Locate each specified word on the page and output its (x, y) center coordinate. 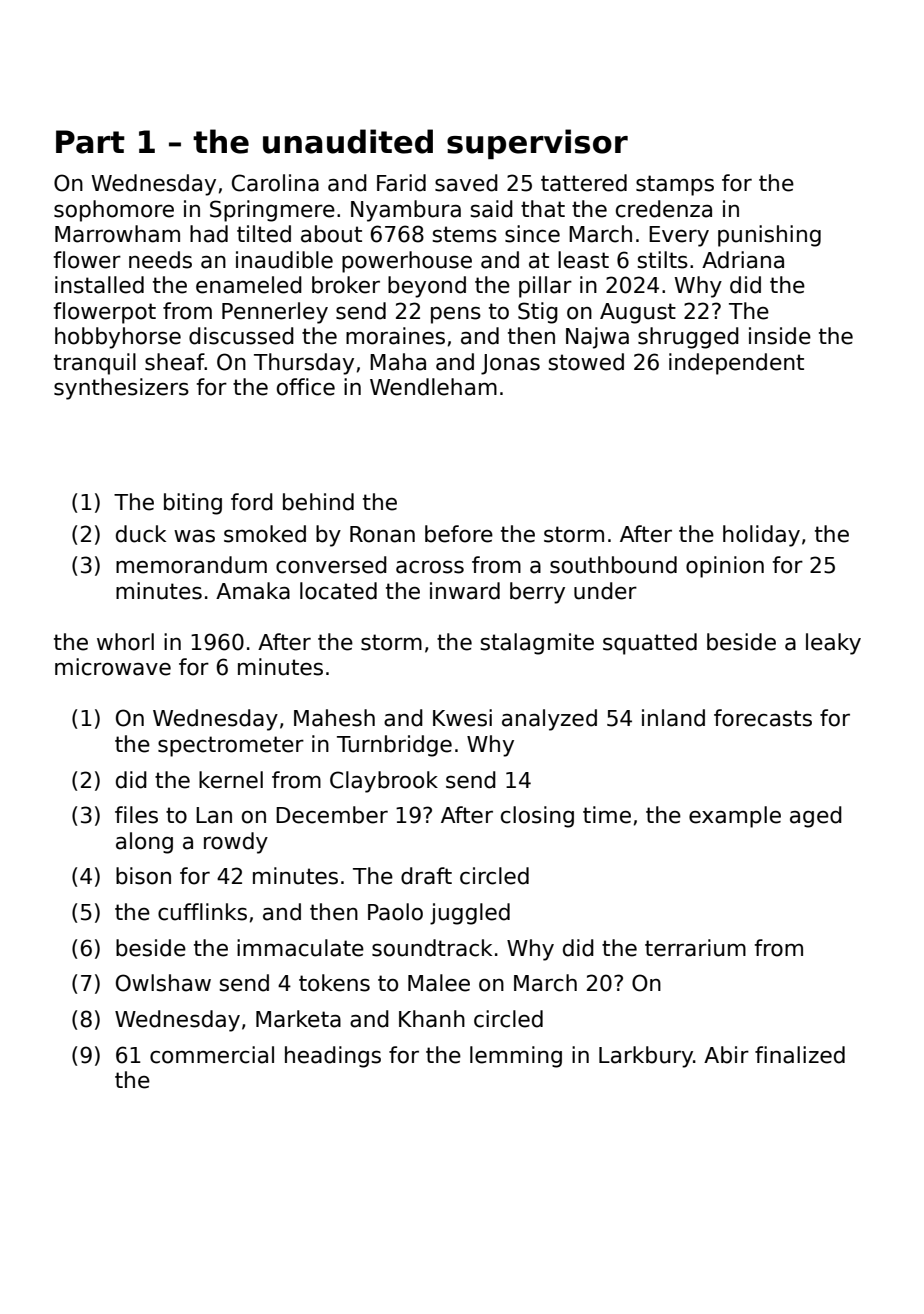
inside (780, 336)
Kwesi (462, 718)
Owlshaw (163, 983)
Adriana (743, 260)
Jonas (510, 364)
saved (466, 183)
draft (426, 876)
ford (252, 502)
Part (90, 142)
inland (673, 718)
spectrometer (231, 746)
